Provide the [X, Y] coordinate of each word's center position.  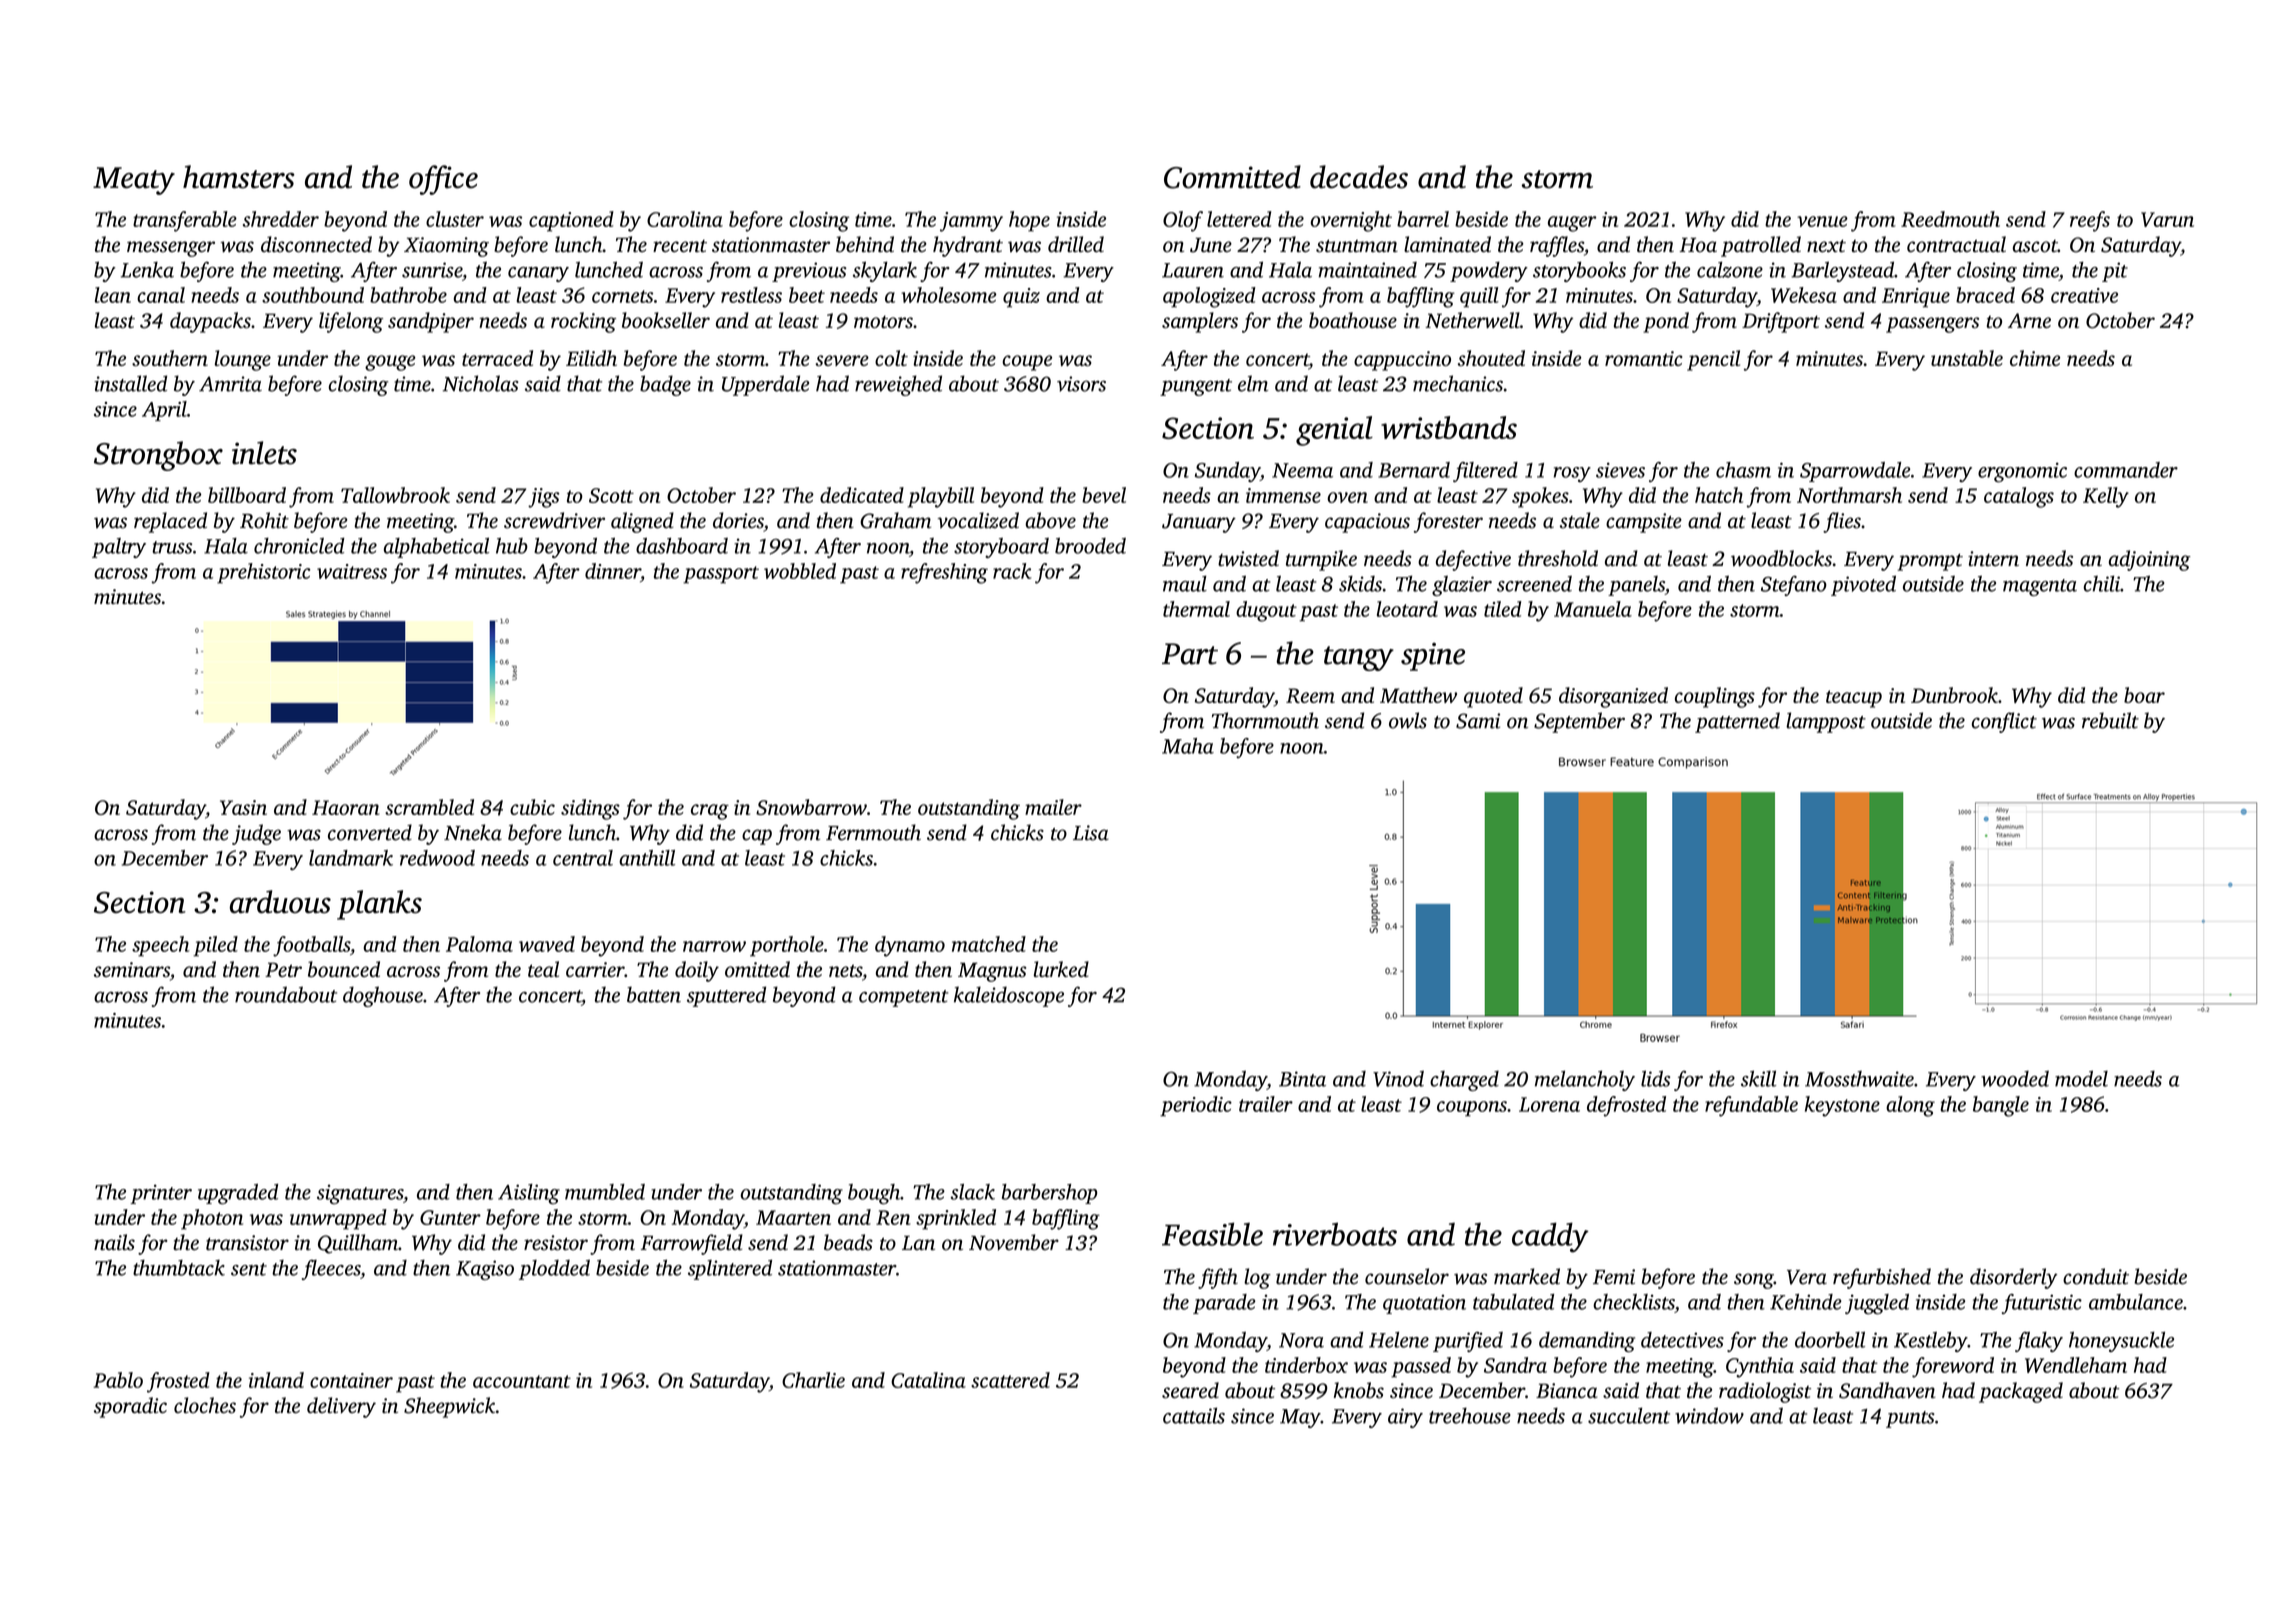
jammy [971, 222]
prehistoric [263, 573]
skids [1360, 584]
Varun [2167, 219]
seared [1190, 1390]
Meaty [134, 181]
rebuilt [2110, 720]
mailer [1053, 807]
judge [256, 834]
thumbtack [179, 1268]
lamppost [1826, 722]
